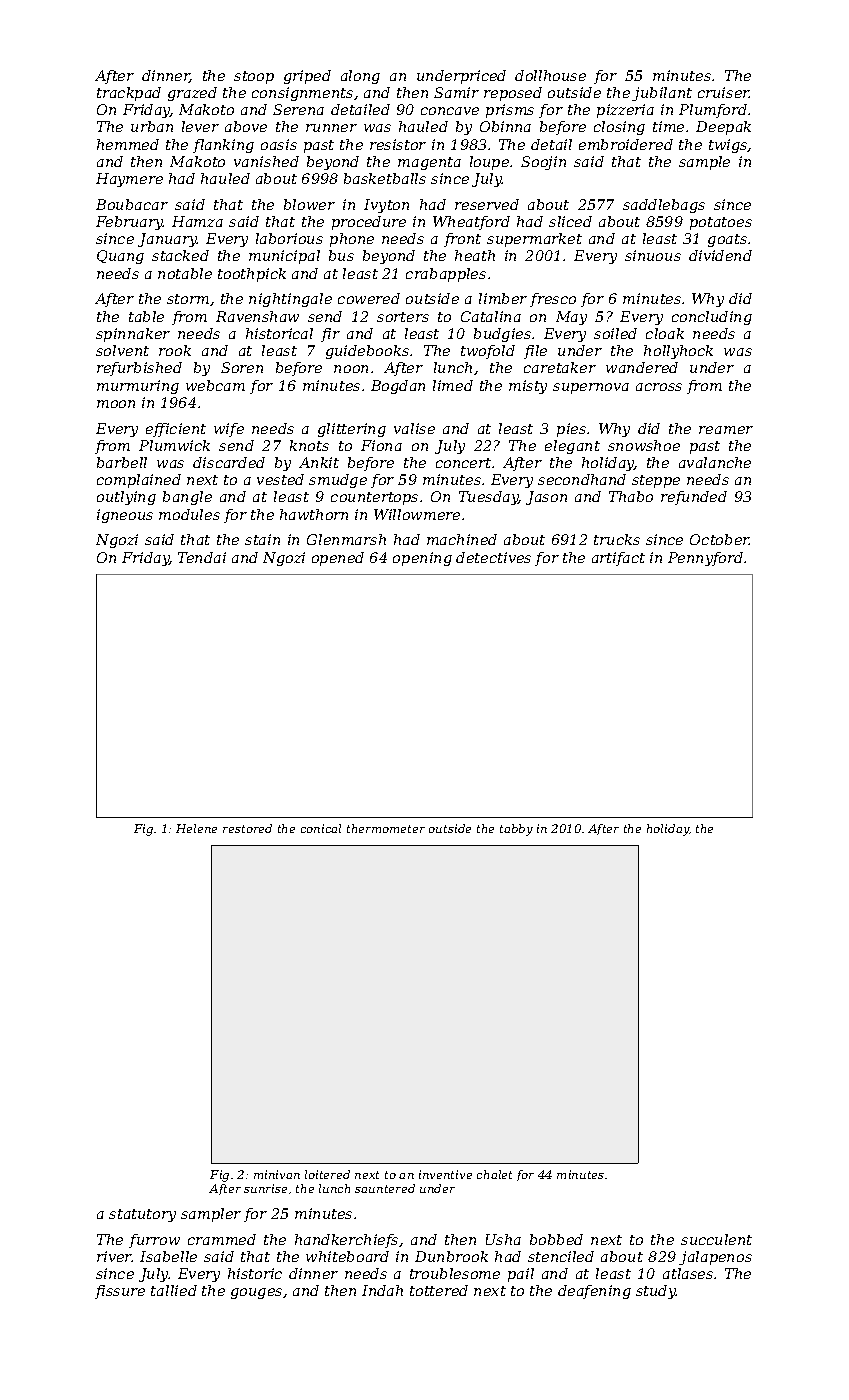 Image resolution: width=849 pixels, height=1400 pixels. What do you see at coordinates (705, 559) in the image?
I see `Pennyford` at bounding box center [705, 559].
